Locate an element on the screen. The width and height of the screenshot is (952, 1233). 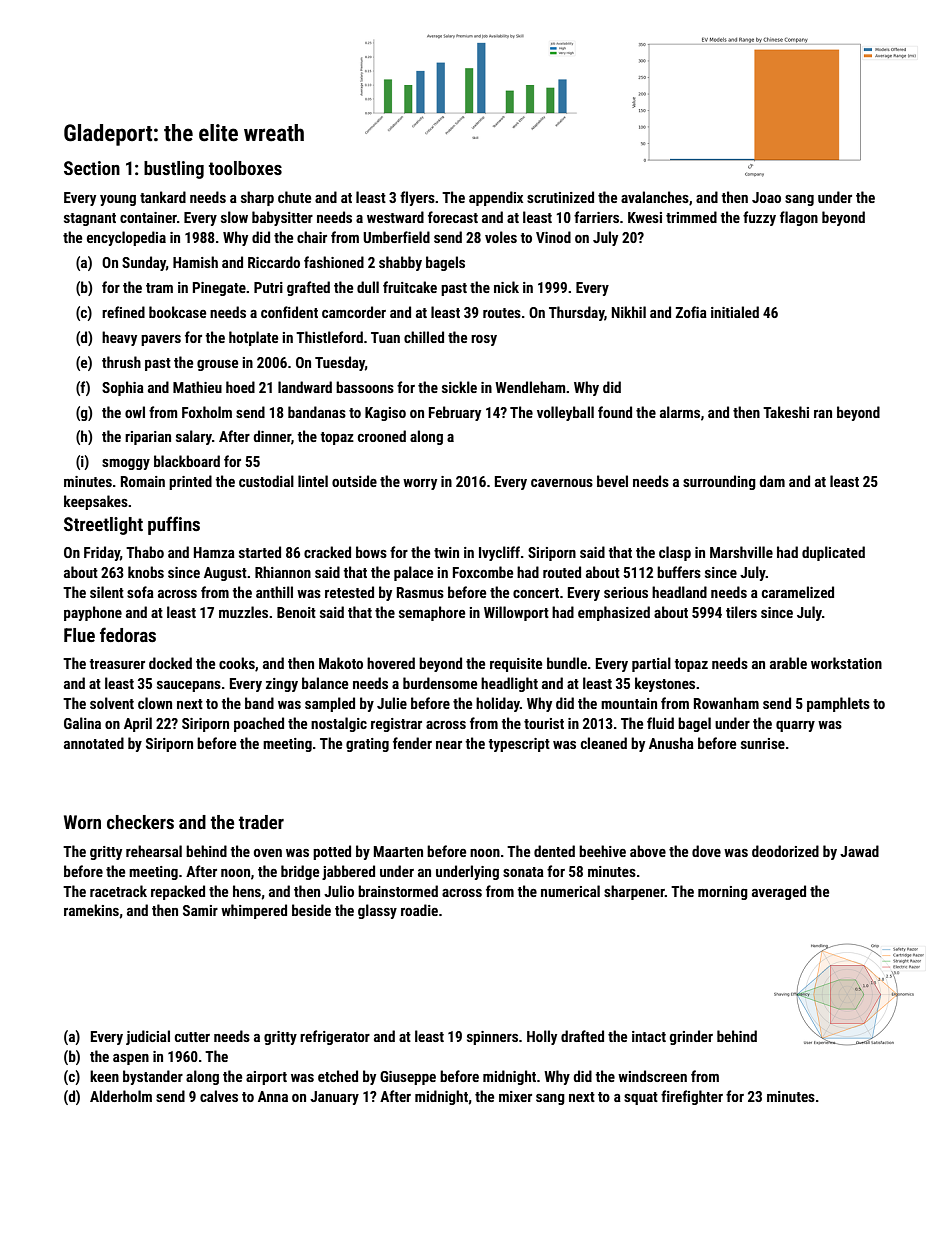
Hamza is located at coordinates (214, 552).
